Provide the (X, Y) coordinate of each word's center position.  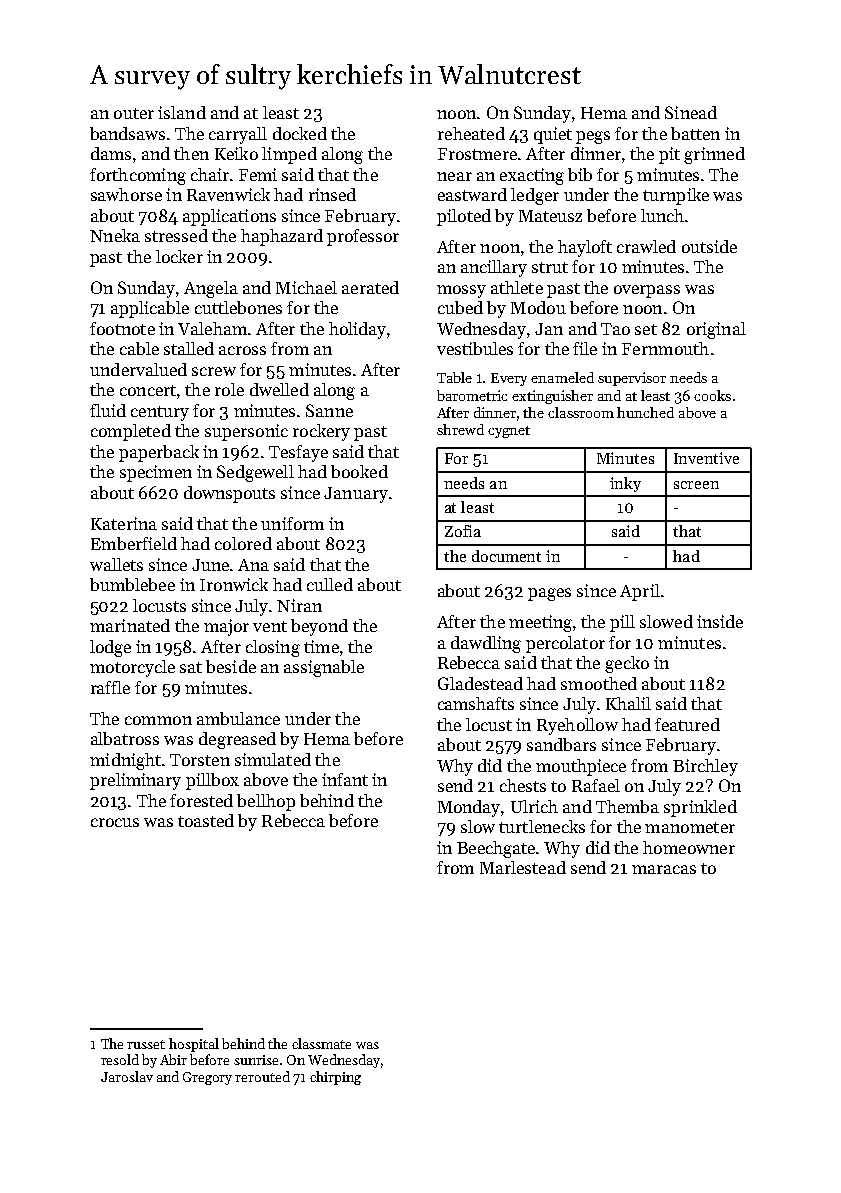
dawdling (486, 644)
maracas (664, 869)
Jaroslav (127, 1076)
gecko (627, 664)
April (640, 592)
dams (111, 153)
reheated (471, 133)
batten (695, 133)
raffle (110, 687)
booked (359, 471)
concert (148, 390)
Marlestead (523, 867)
